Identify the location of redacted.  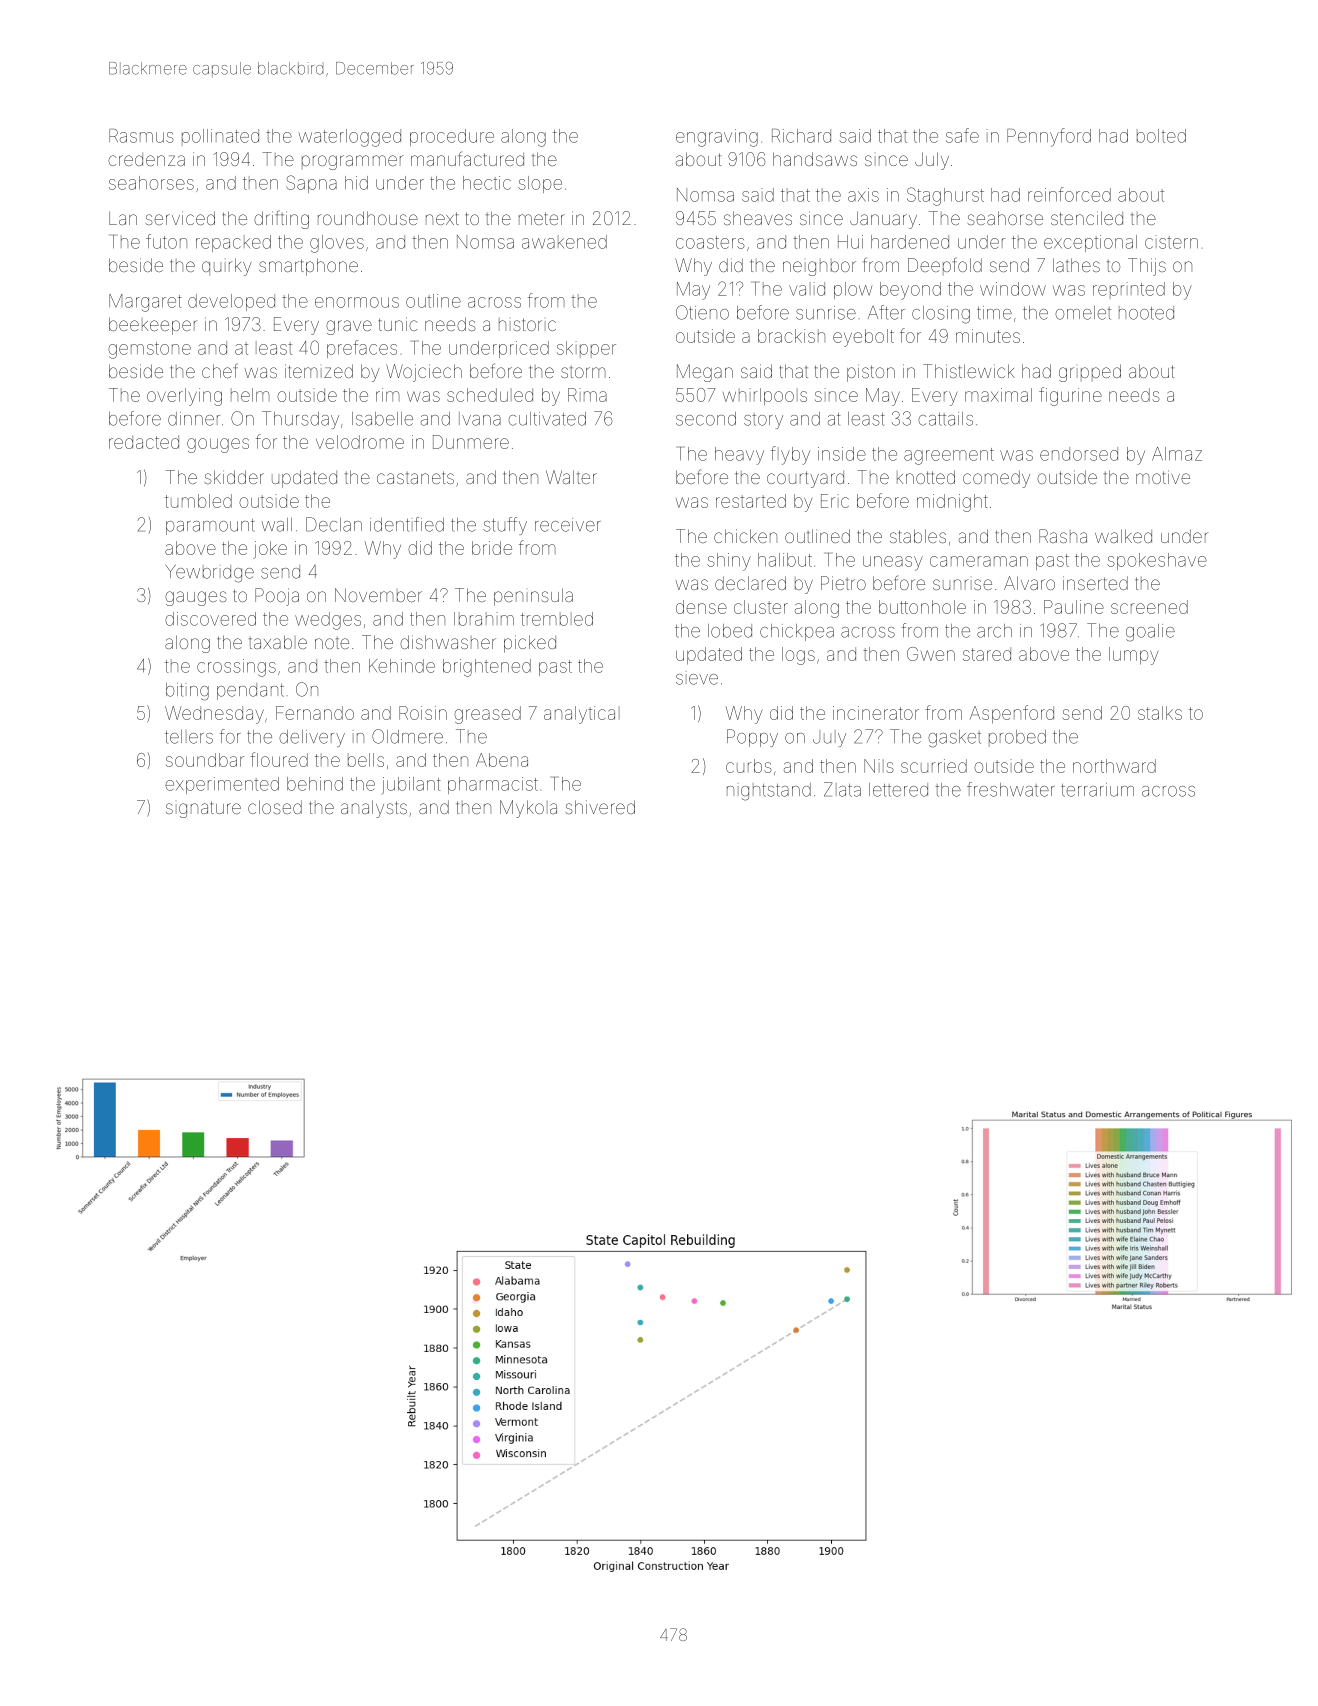
(144, 442).
